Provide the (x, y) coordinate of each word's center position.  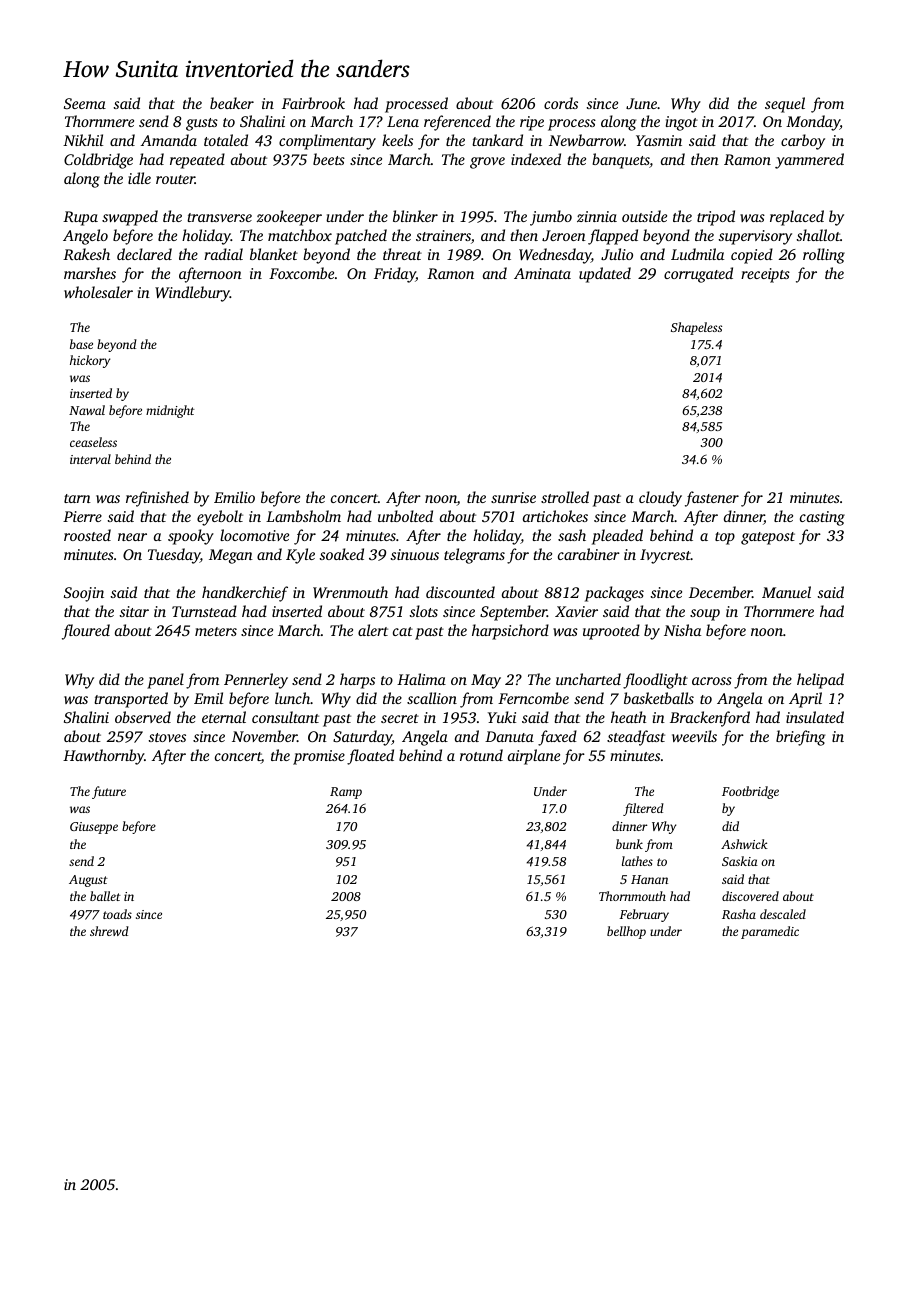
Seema (85, 103)
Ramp (346, 793)
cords (561, 103)
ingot (682, 123)
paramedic (770, 932)
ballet (105, 896)
